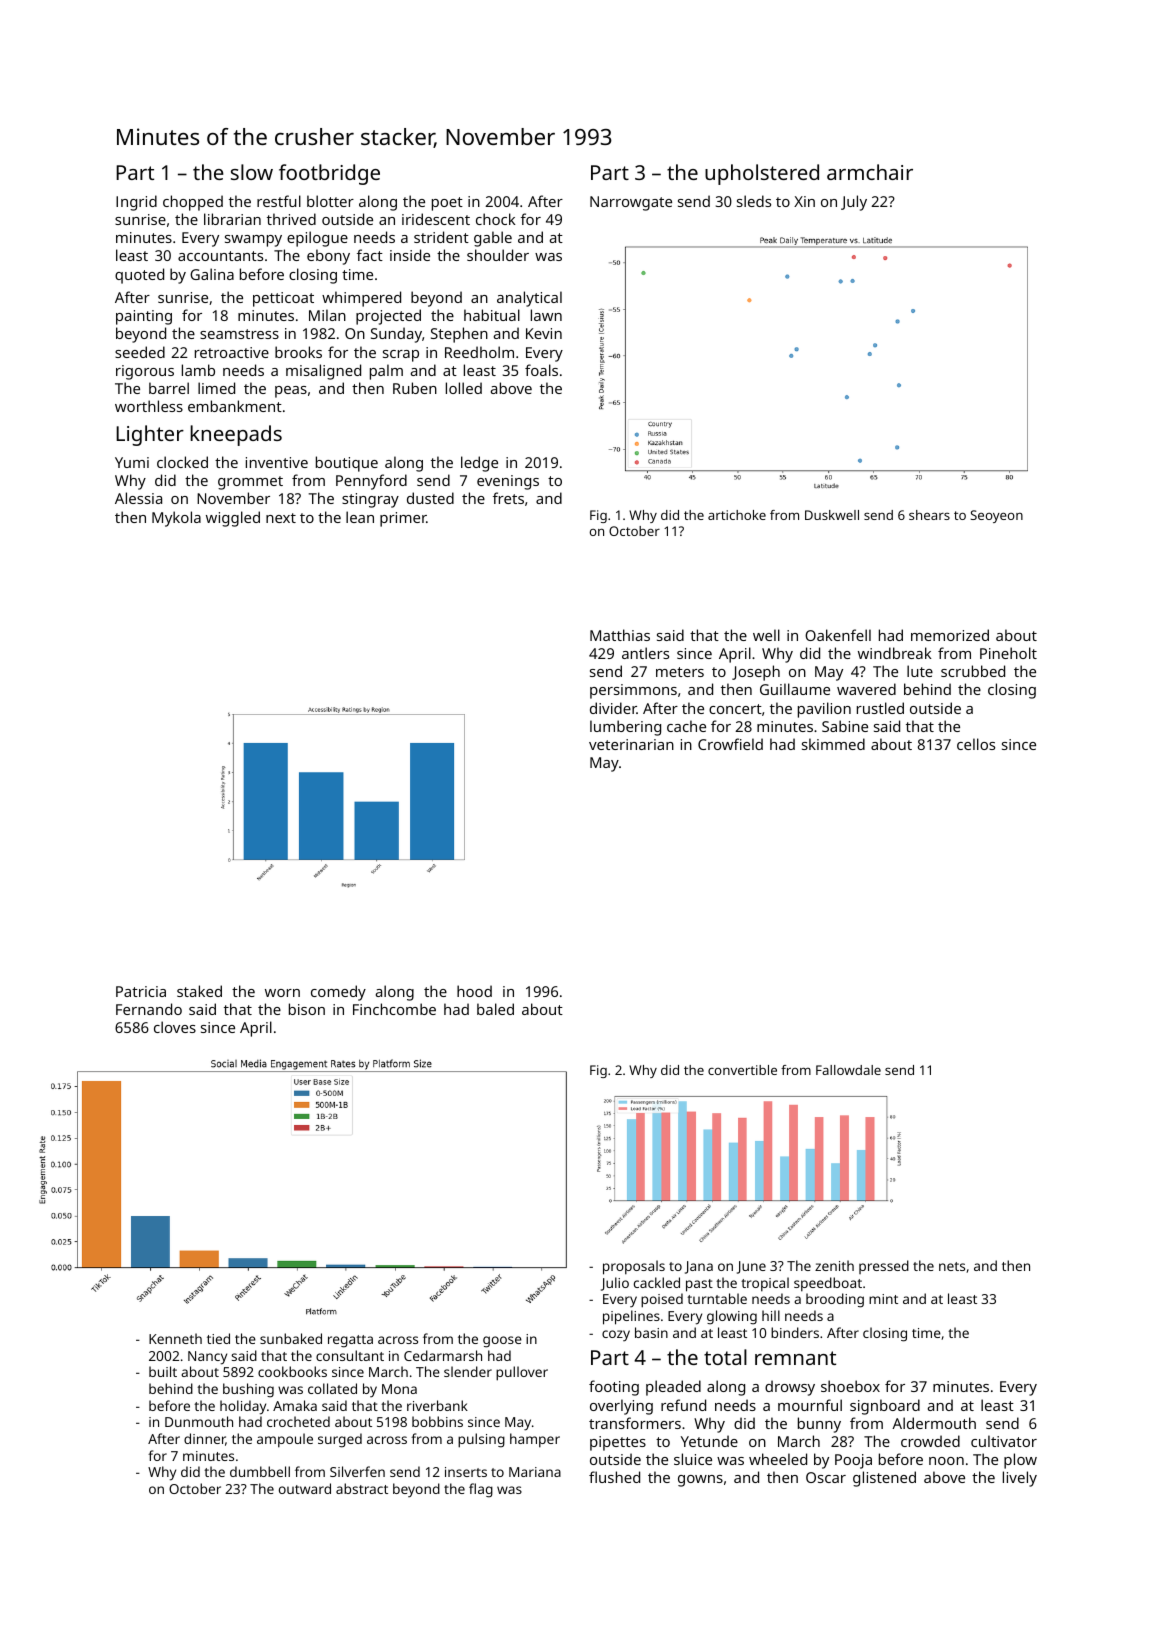 The width and height of the page is (1152, 1629). I want to click on Matthias, so click(620, 635).
